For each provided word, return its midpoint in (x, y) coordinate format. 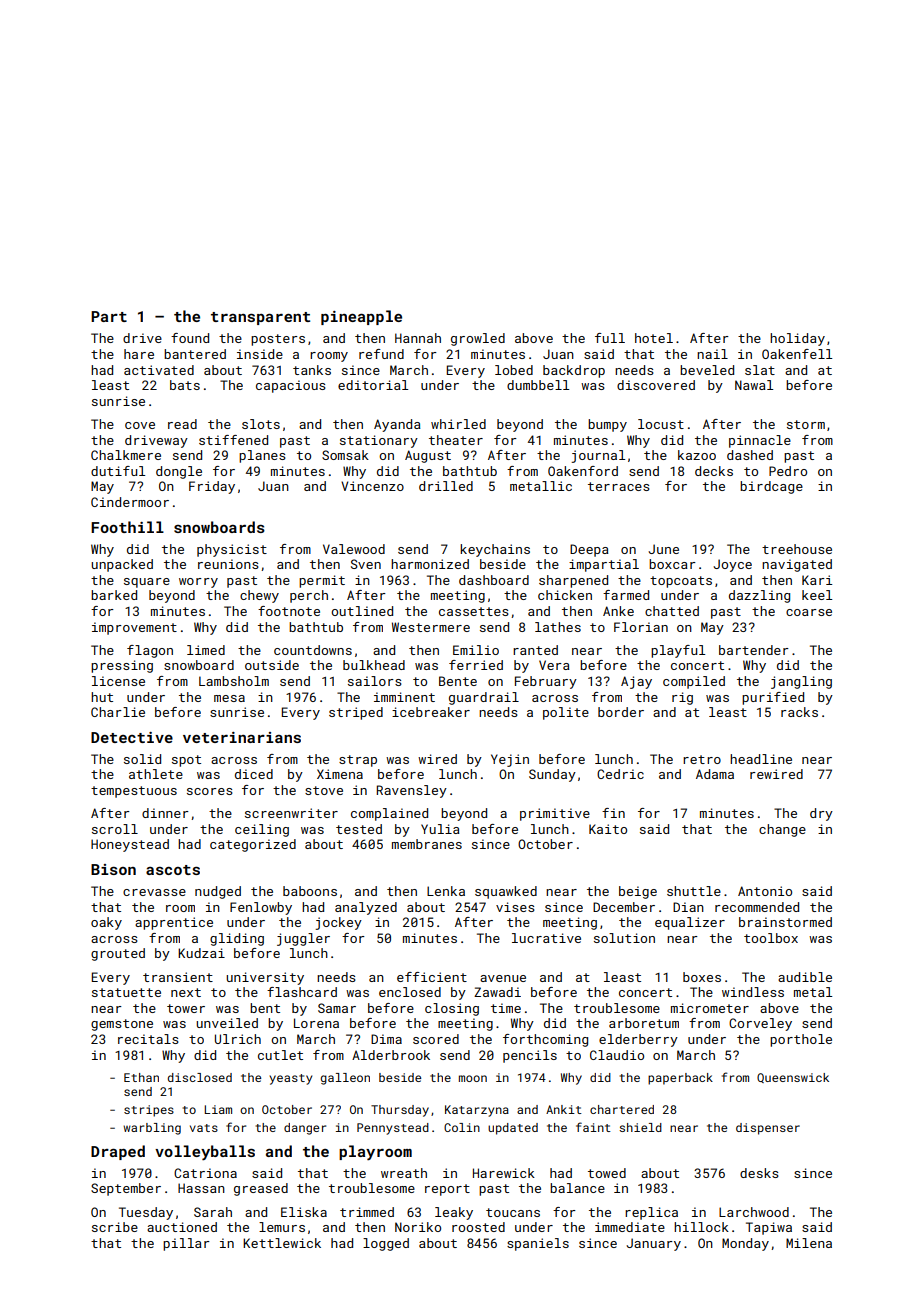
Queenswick (793, 1078)
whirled (458, 424)
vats (204, 1128)
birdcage (771, 487)
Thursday (400, 1111)
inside (260, 354)
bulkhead (374, 665)
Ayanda (397, 425)
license (118, 681)
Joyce (732, 565)
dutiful (118, 471)
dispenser (768, 1129)
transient (178, 977)
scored (436, 1039)
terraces (619, 486)
